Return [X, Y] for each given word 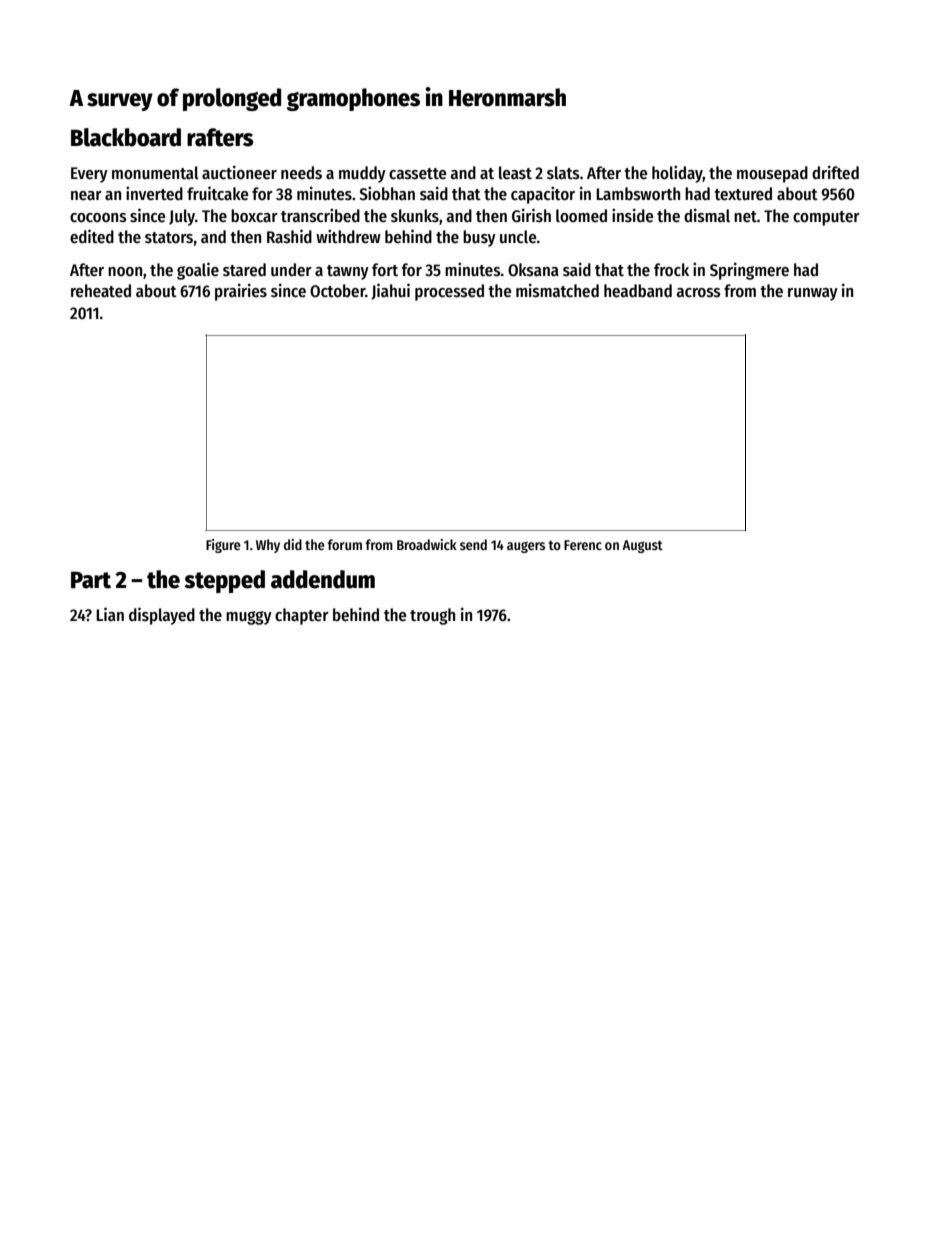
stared [244, 270]
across [699, 293]
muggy [249, 618]
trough [432, 616]
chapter [302, 616]
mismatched [557, 290]
